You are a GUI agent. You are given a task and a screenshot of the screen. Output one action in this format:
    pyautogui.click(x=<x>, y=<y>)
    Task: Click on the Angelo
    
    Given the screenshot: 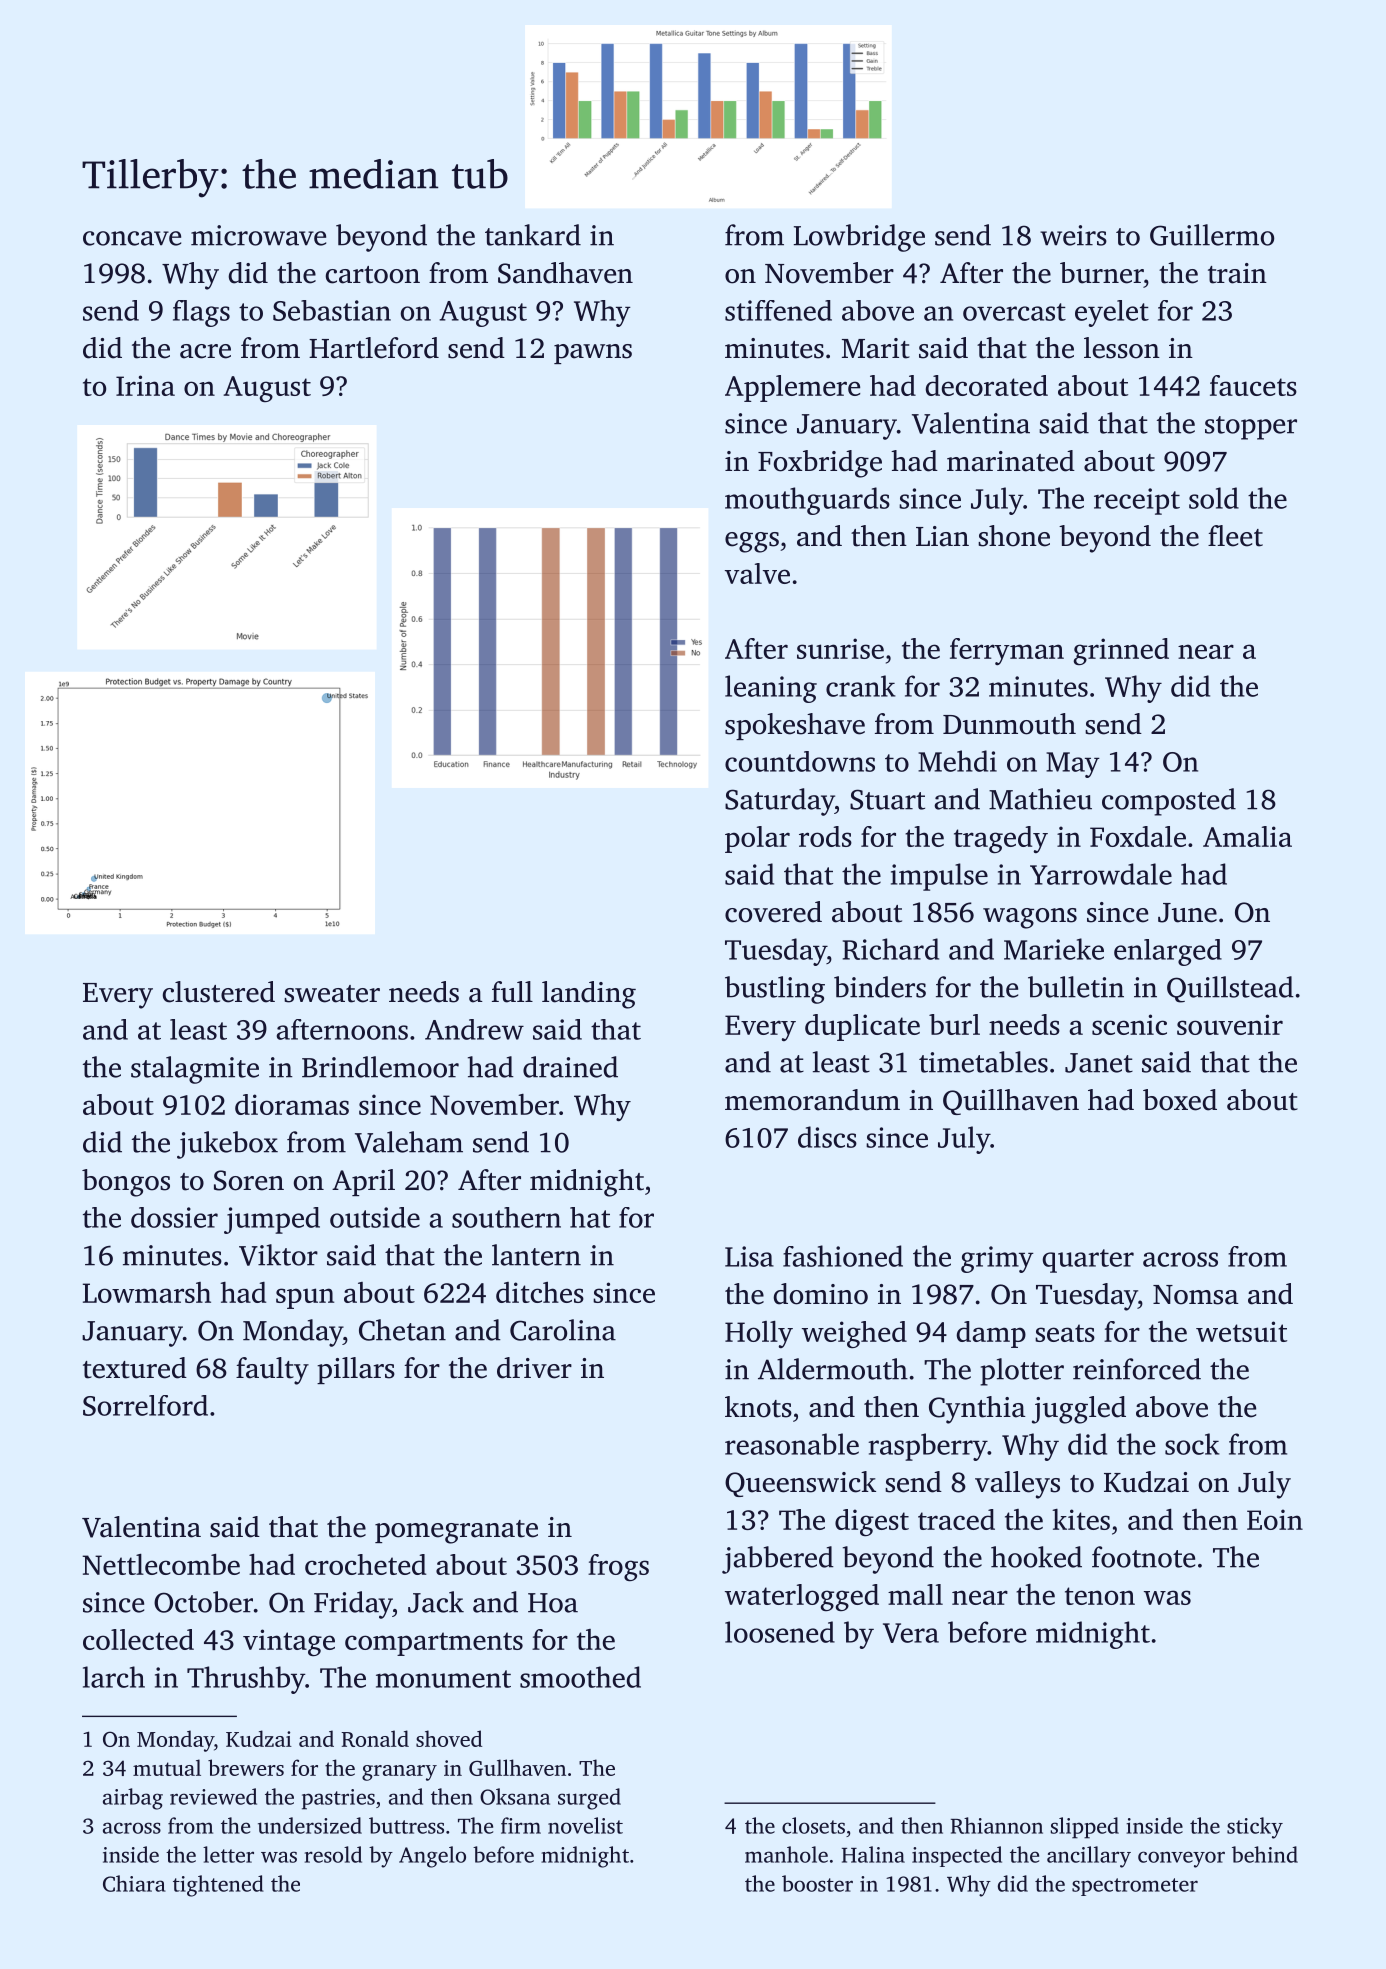 What is the action you would take?
    pyautogui.click(x=432, y=1857)
